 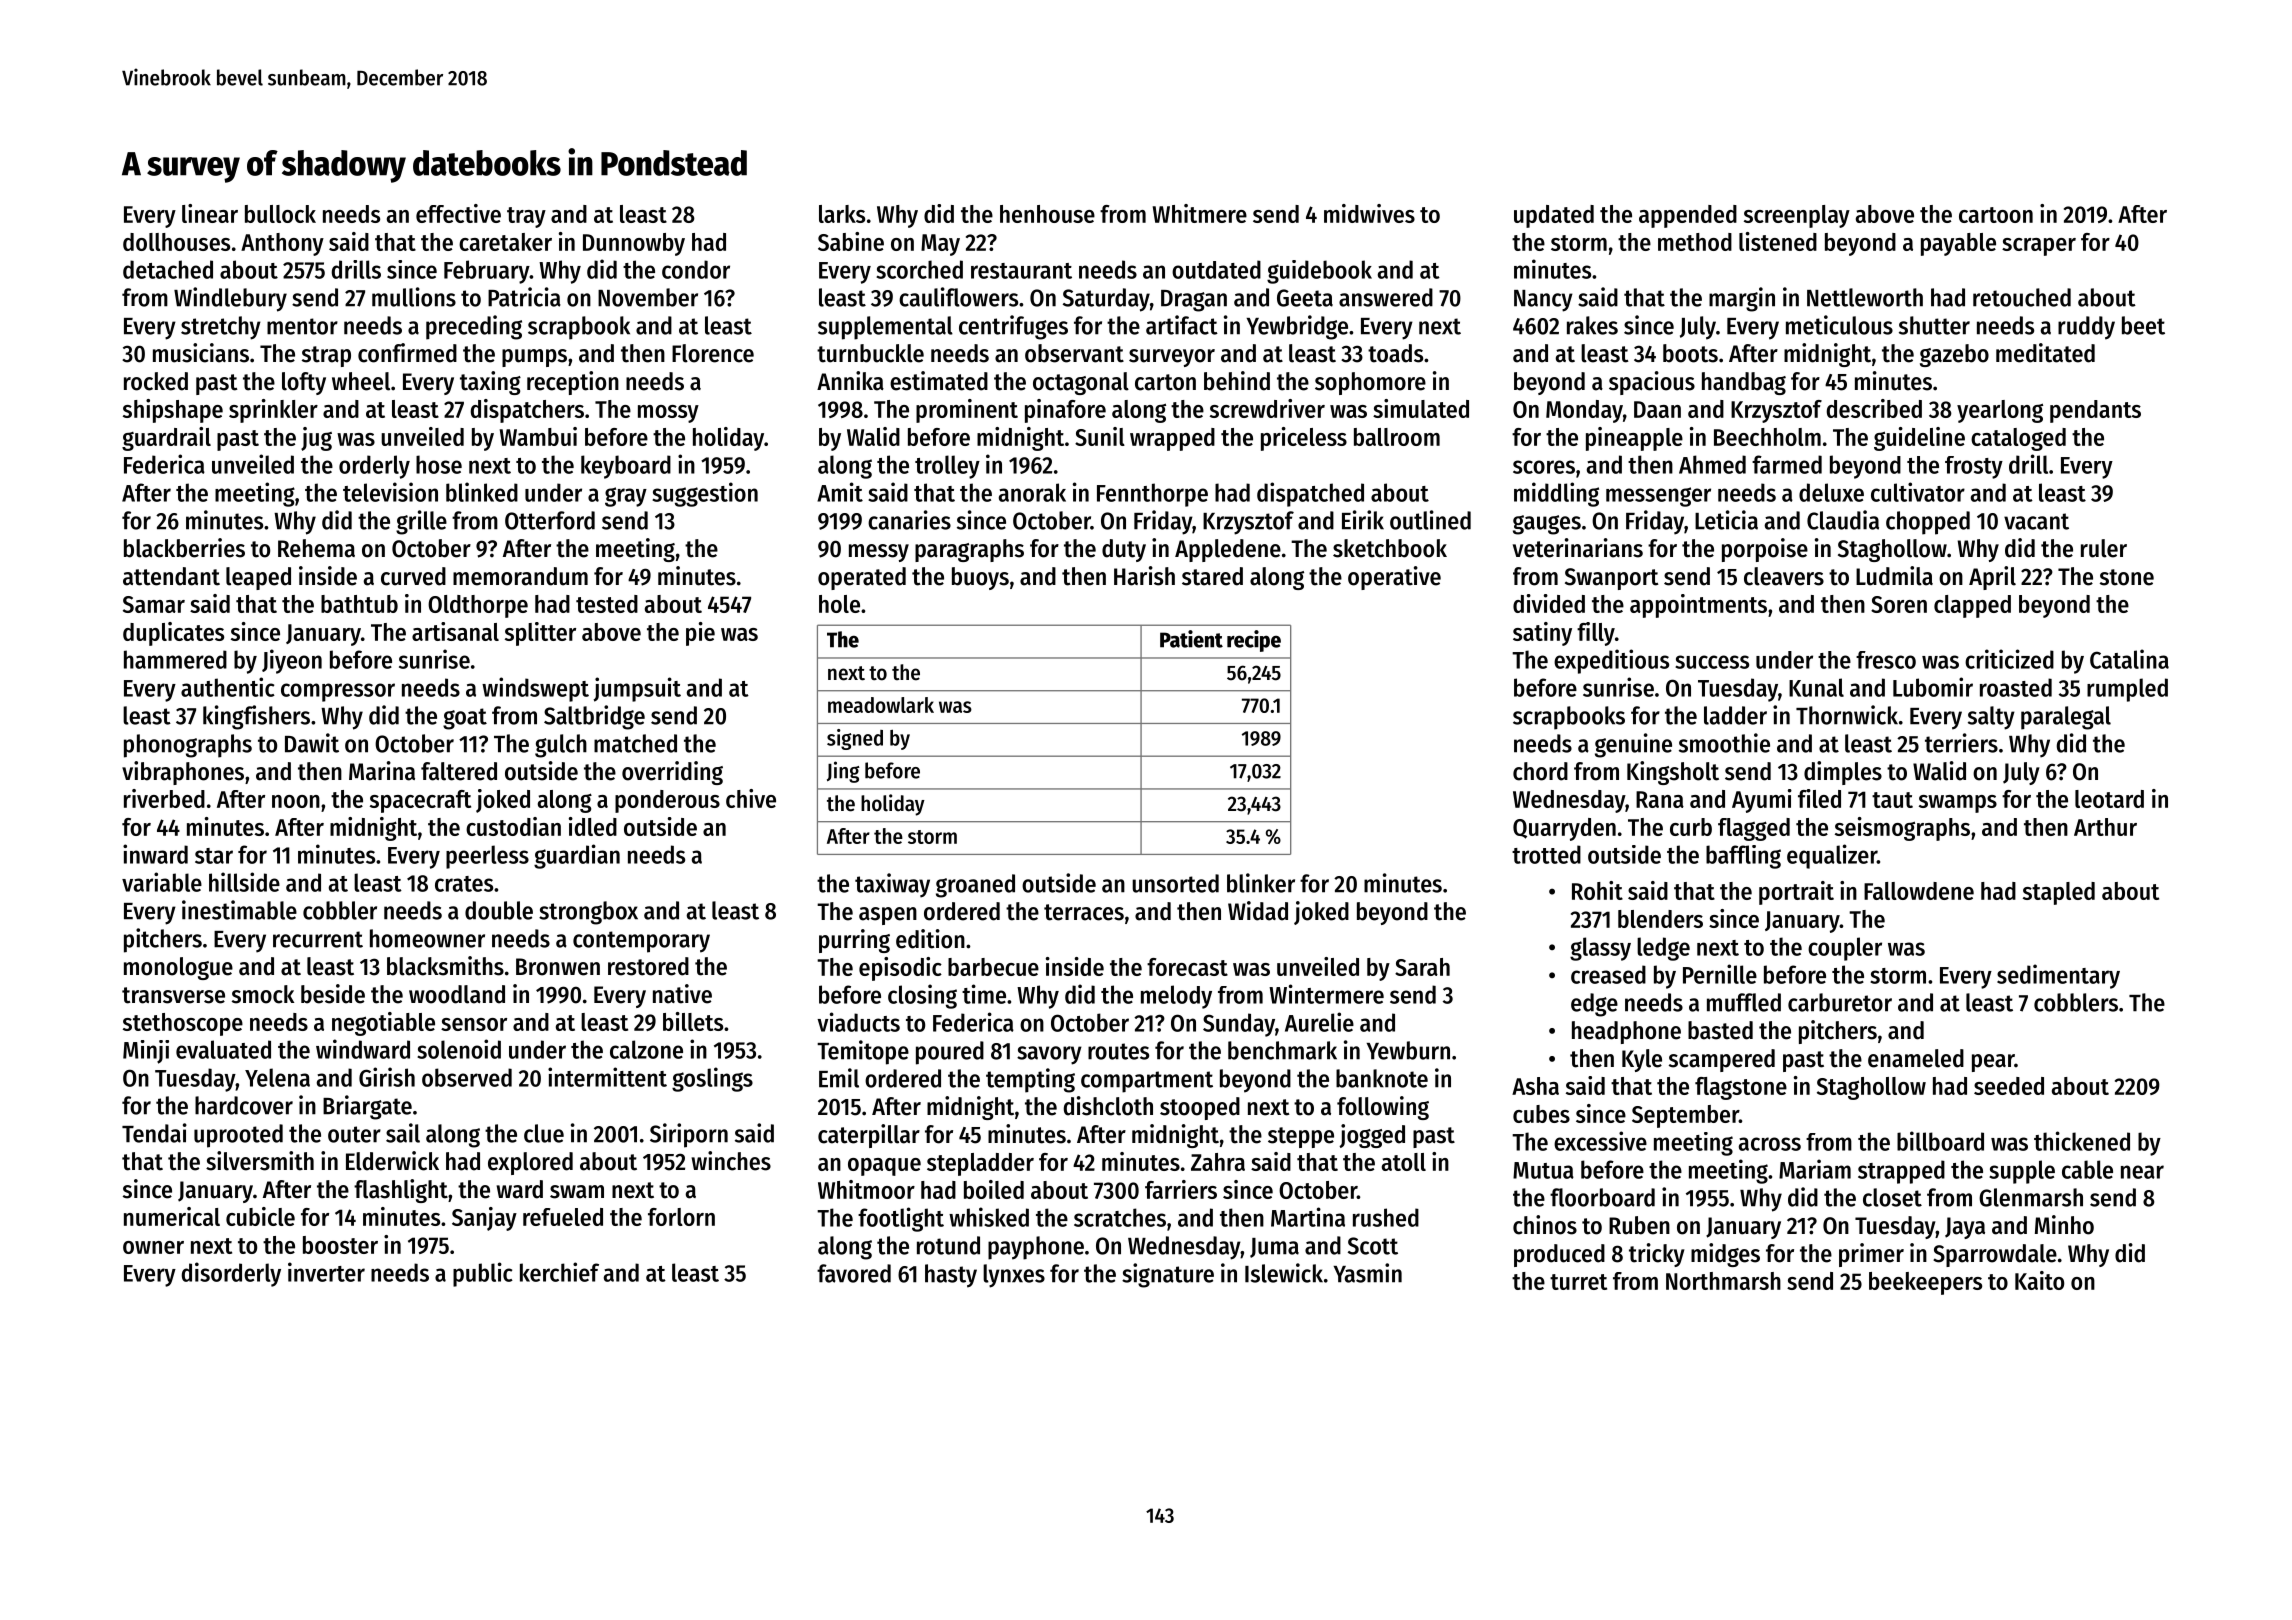 What do you see at coordinates (540, 634) in the image?
I see `splitter` at bounding box center [540, 634].
